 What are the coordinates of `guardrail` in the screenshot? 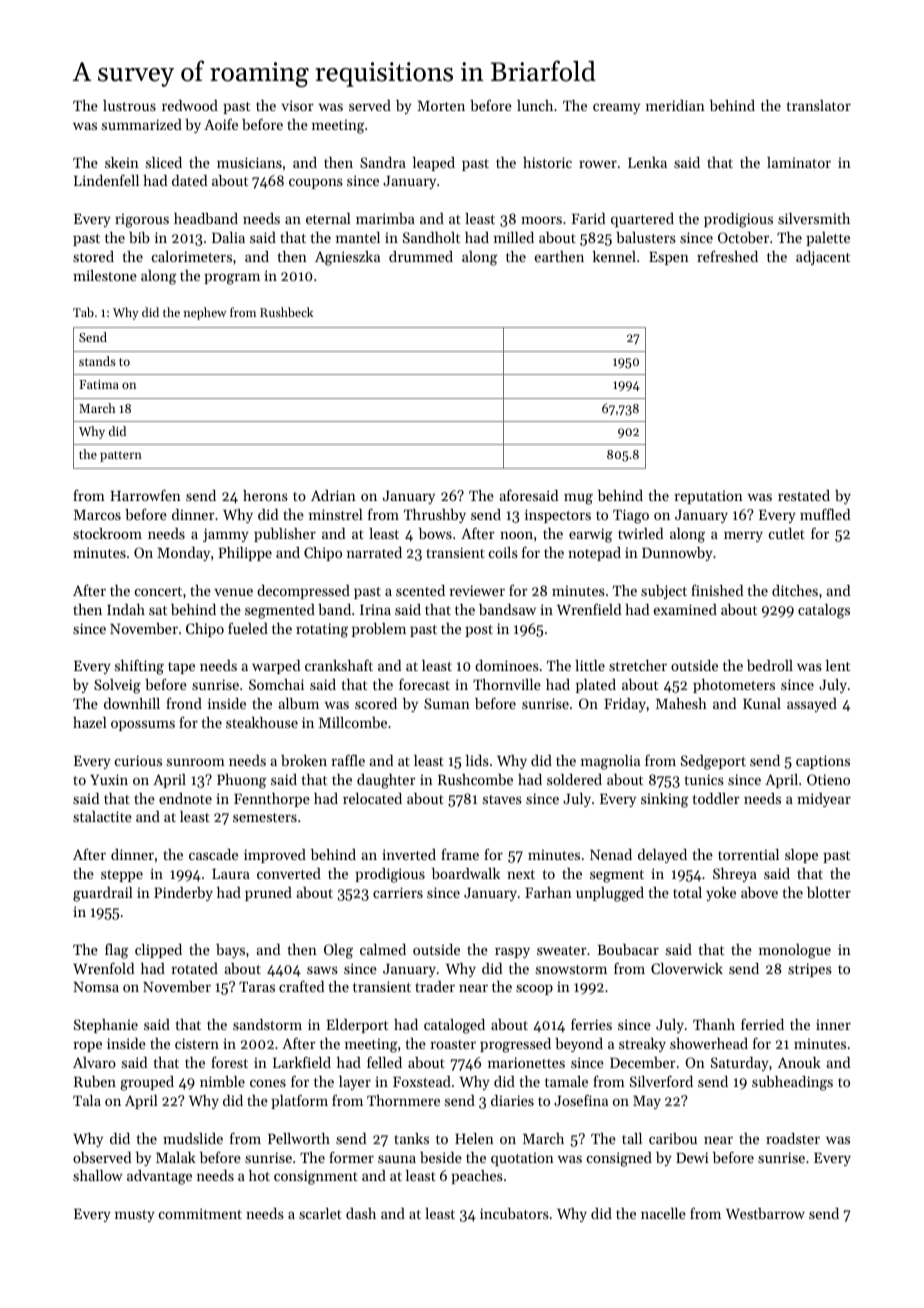 It's located at (103, 894).
